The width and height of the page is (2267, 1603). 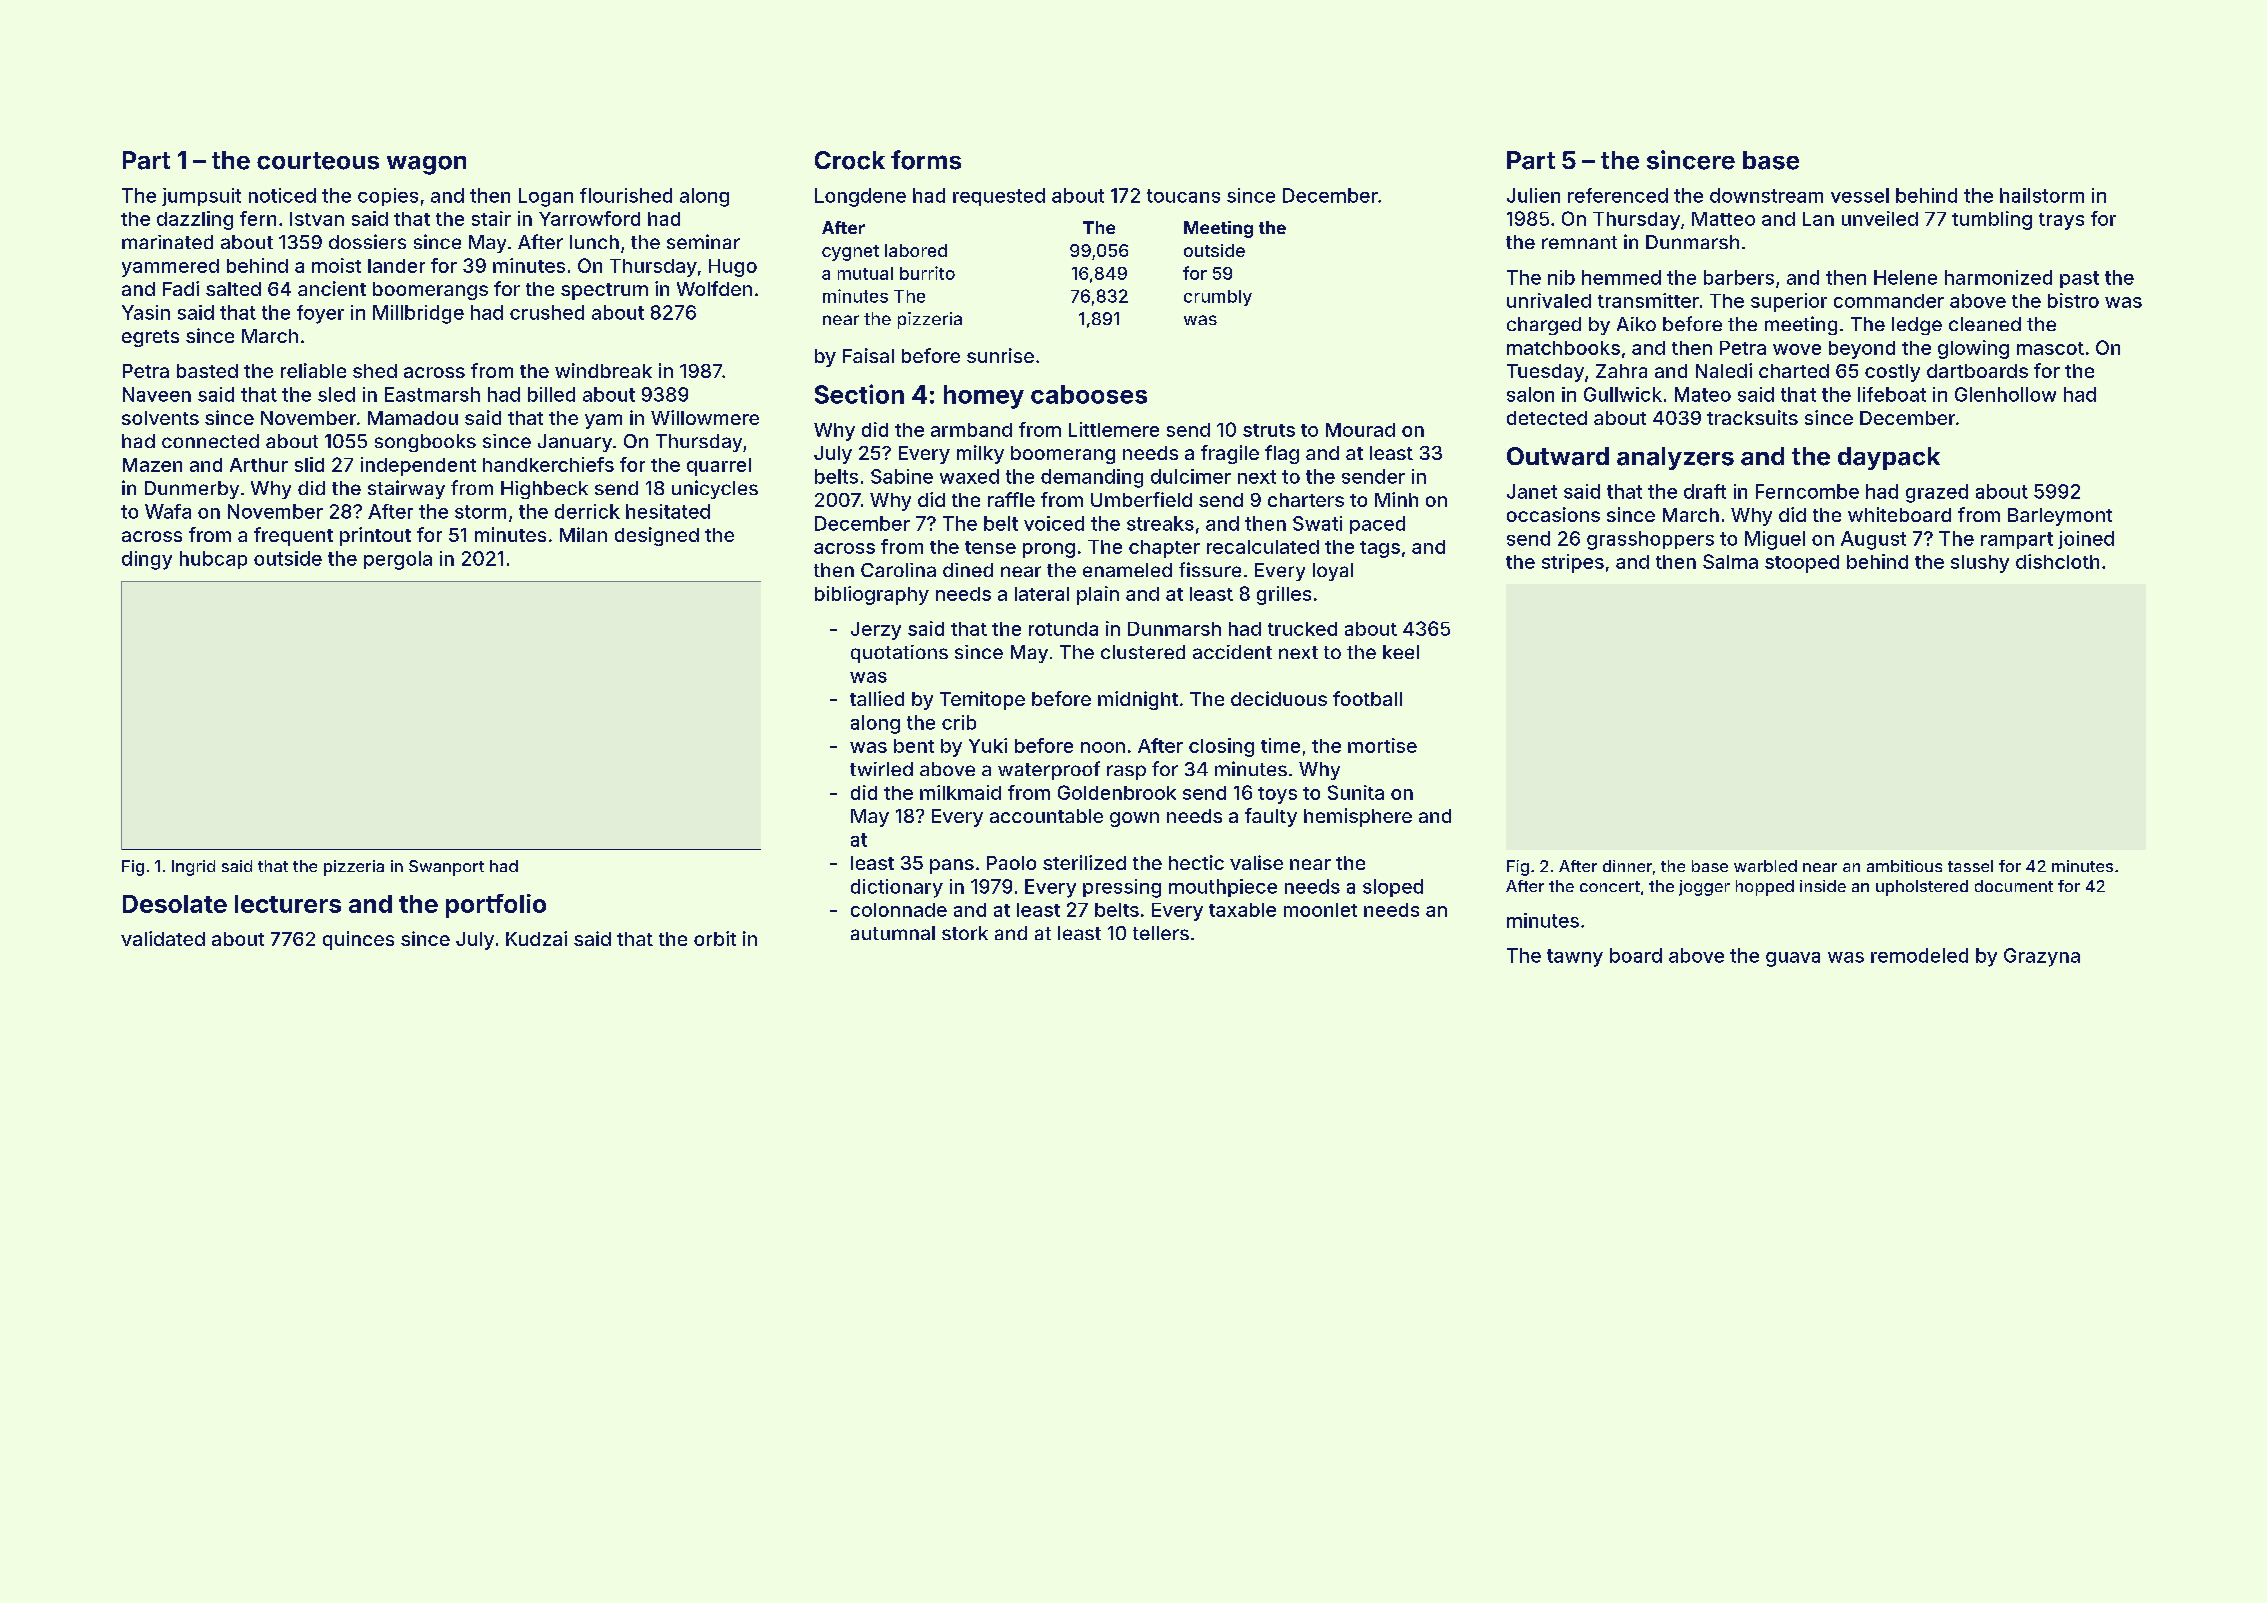 What do you see at coordinates (201, 197) in the page?
I see `jumpsuit` at bounding box center [201, 197].
